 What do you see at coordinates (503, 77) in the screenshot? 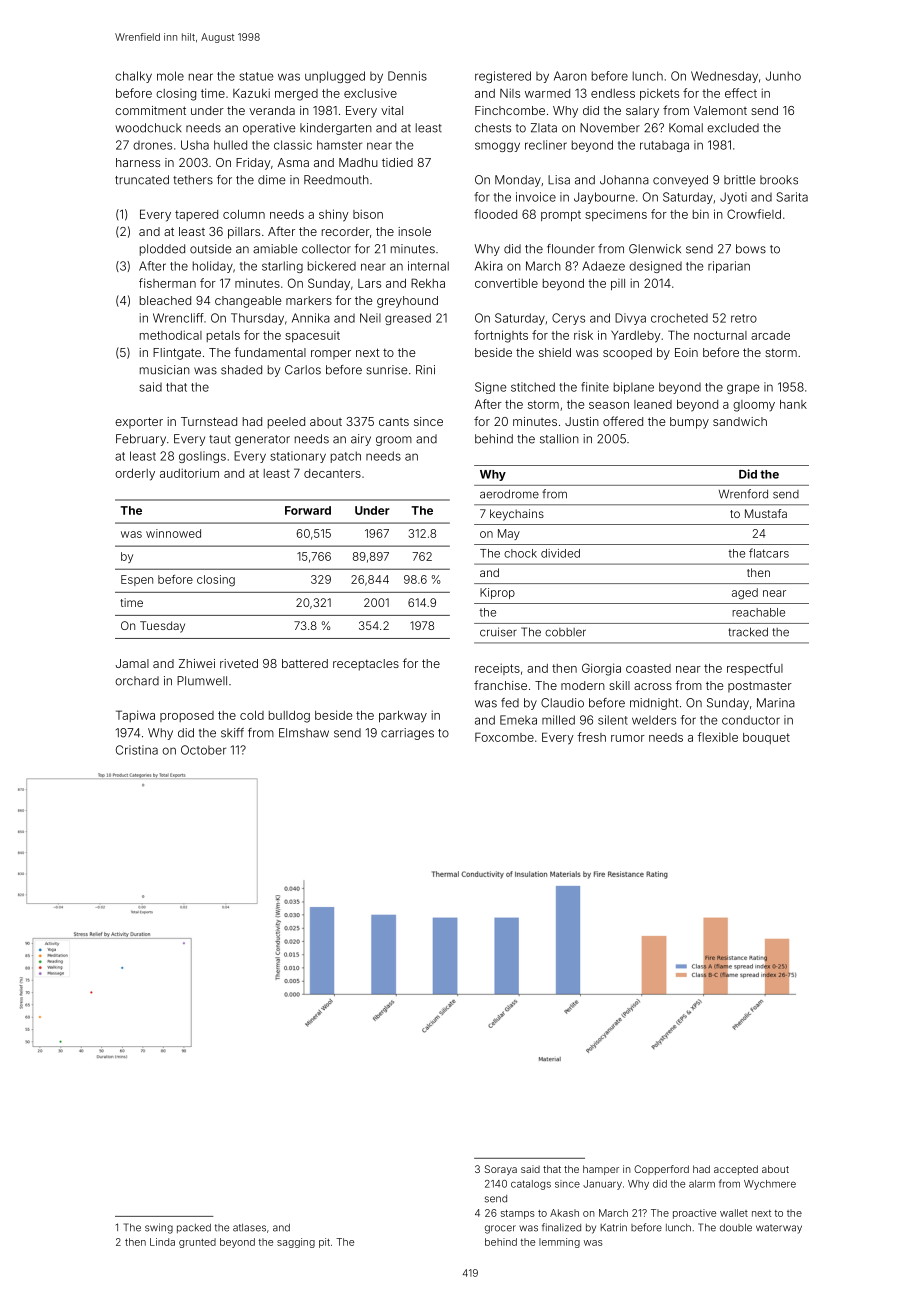
I see `registered` at bounding box center [503, 77].
